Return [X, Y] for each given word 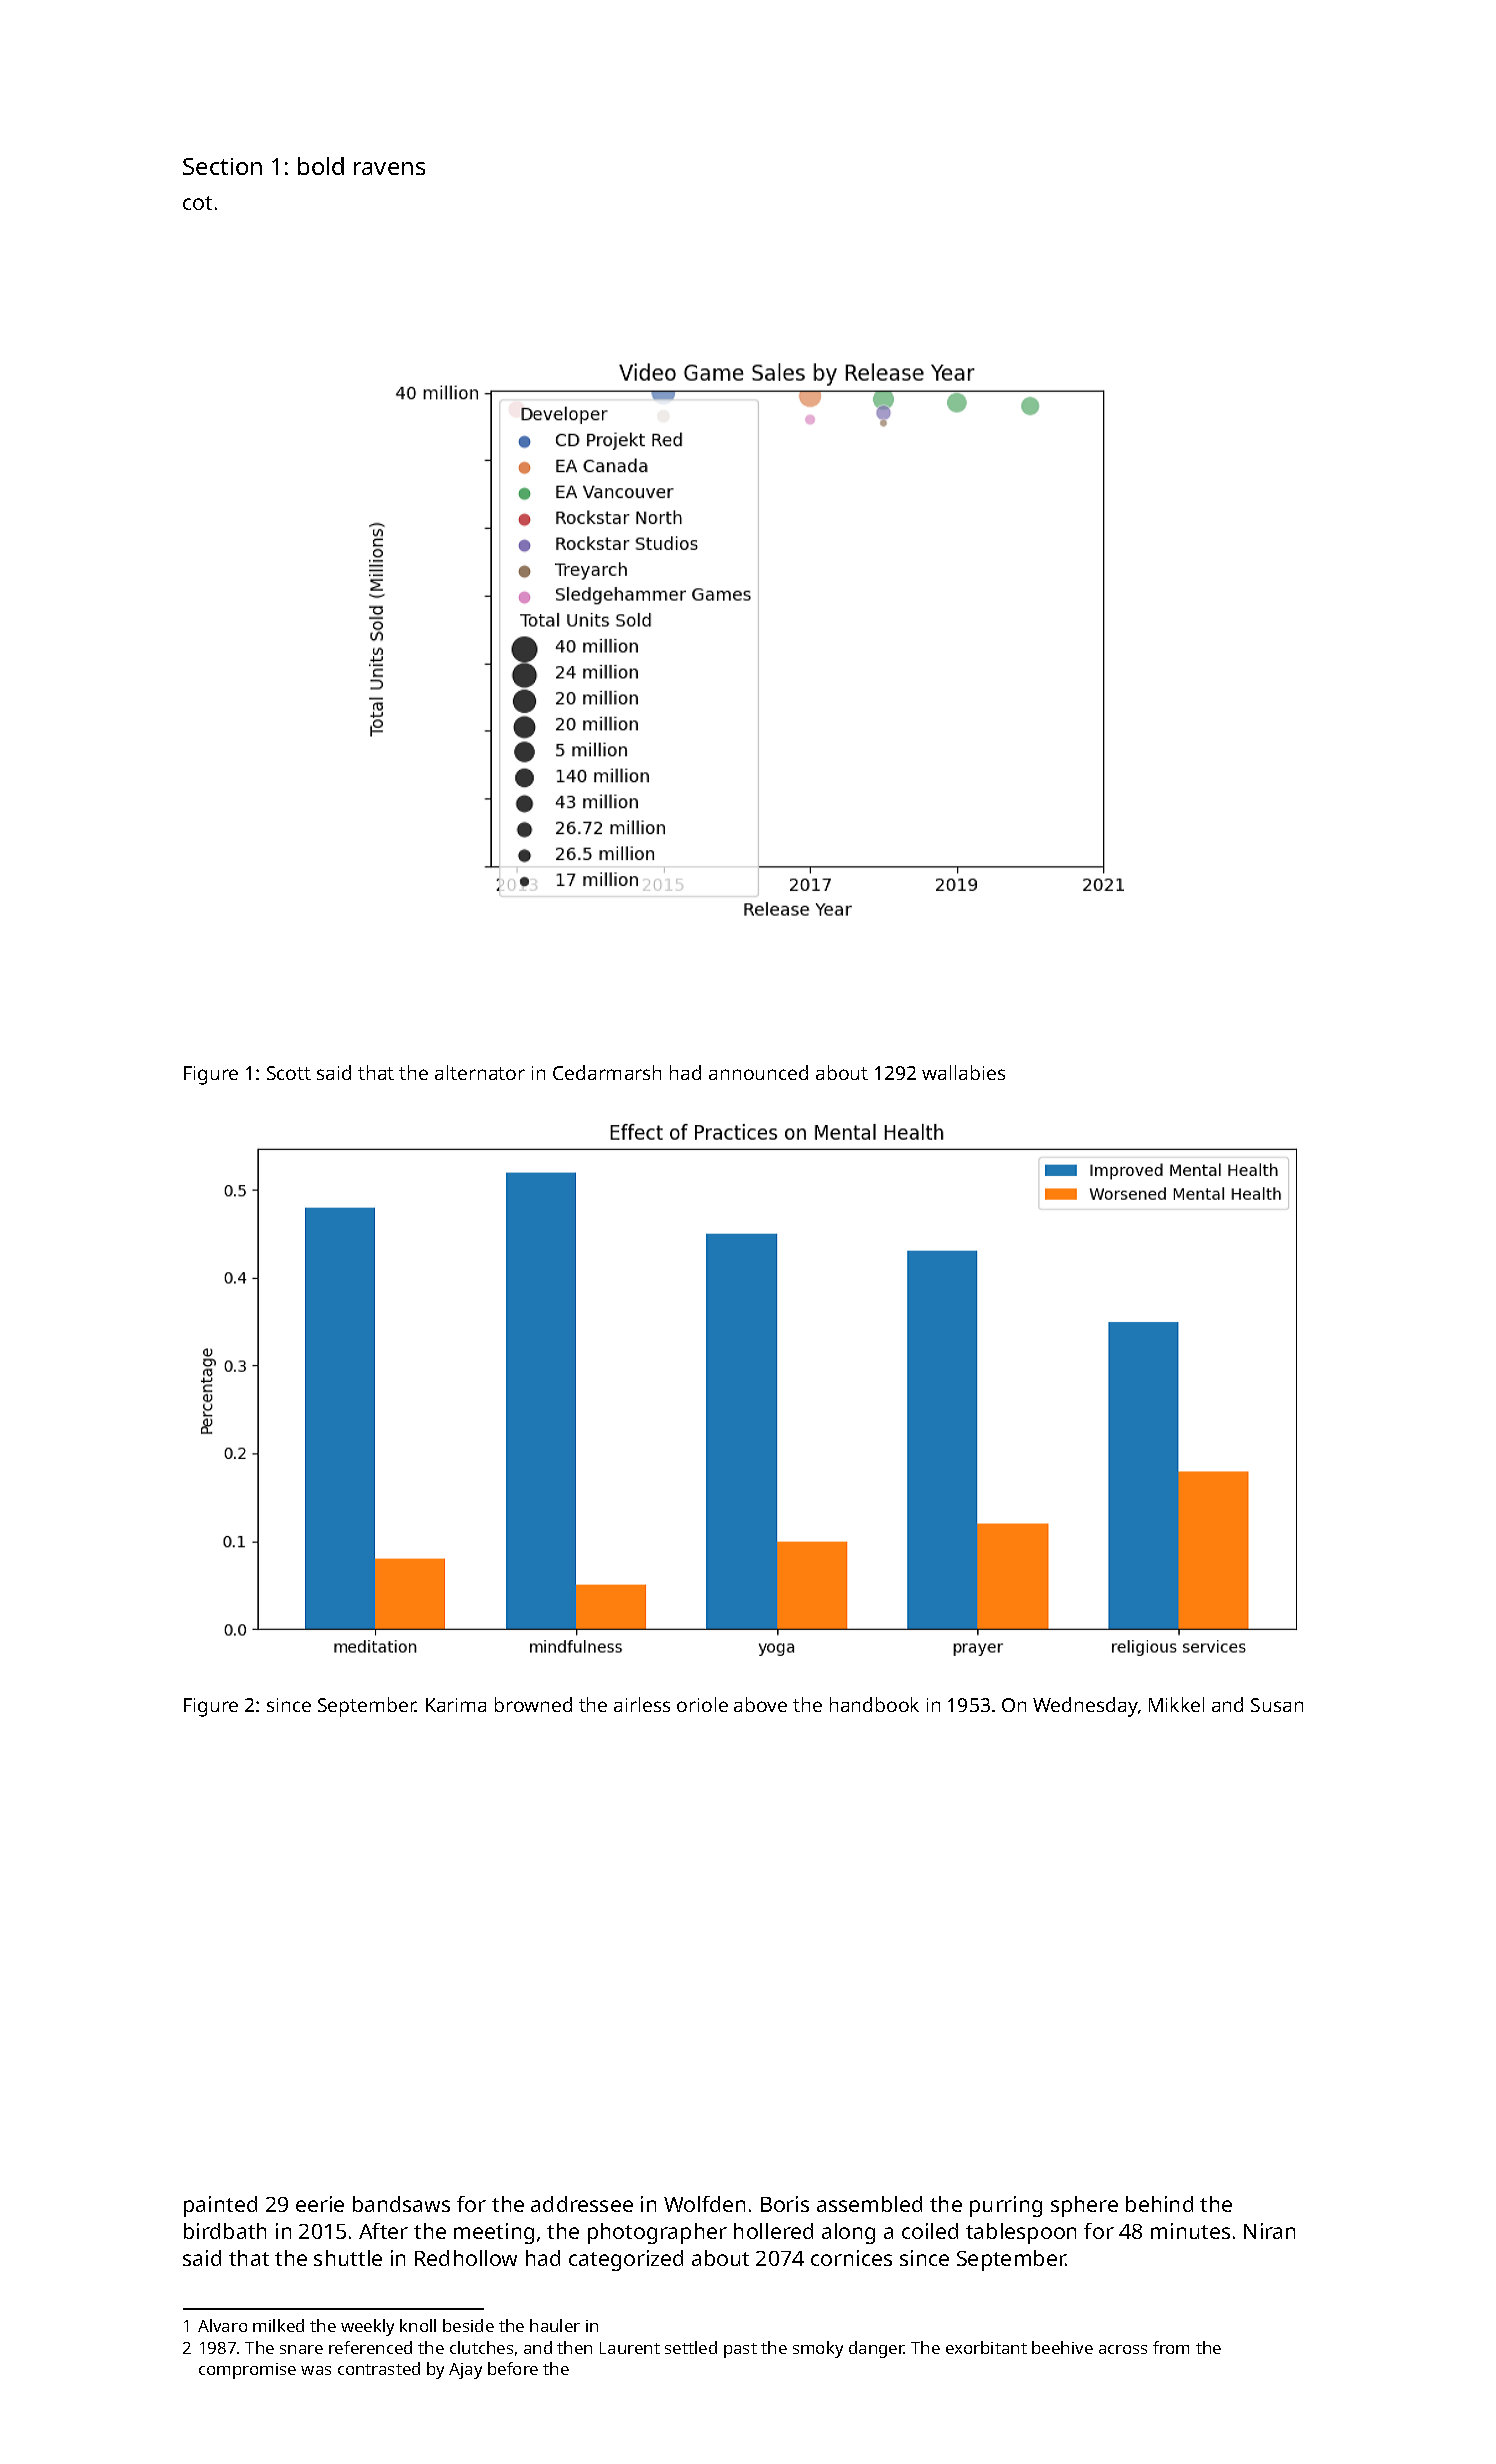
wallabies [963, 1072]
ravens [389, 168]
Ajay [465, 2371]
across [1123, 2349]
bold [321, 166]
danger [876, 2349]
